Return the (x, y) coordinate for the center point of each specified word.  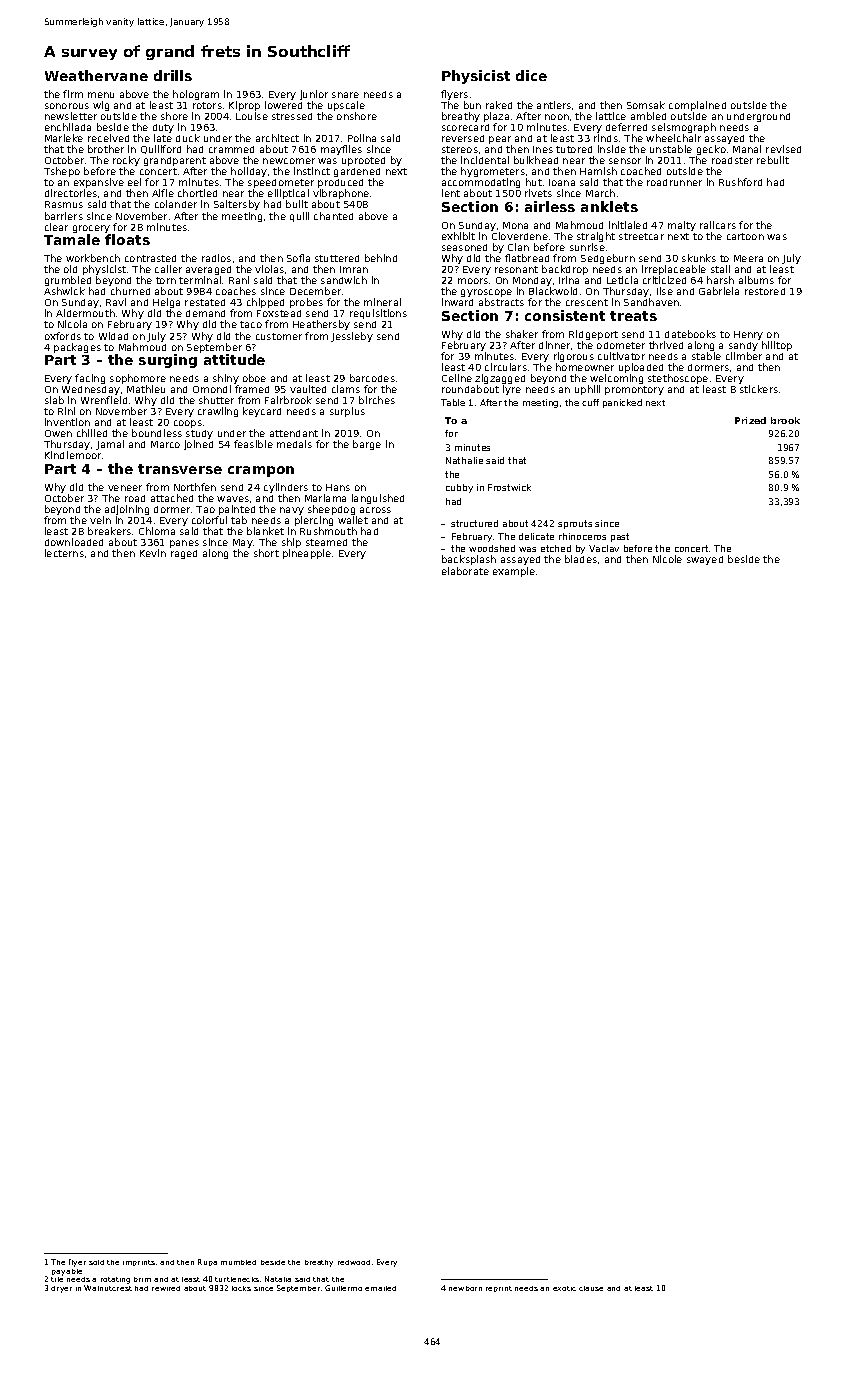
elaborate (465, 571)
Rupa (207, 1262)
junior (314, 95)
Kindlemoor (73, 455)
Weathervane (96, 75)
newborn (465, 1288)
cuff (590, 402)
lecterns (64, 553)
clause (591, 1288)
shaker (522, 334)
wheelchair (673, 138)
